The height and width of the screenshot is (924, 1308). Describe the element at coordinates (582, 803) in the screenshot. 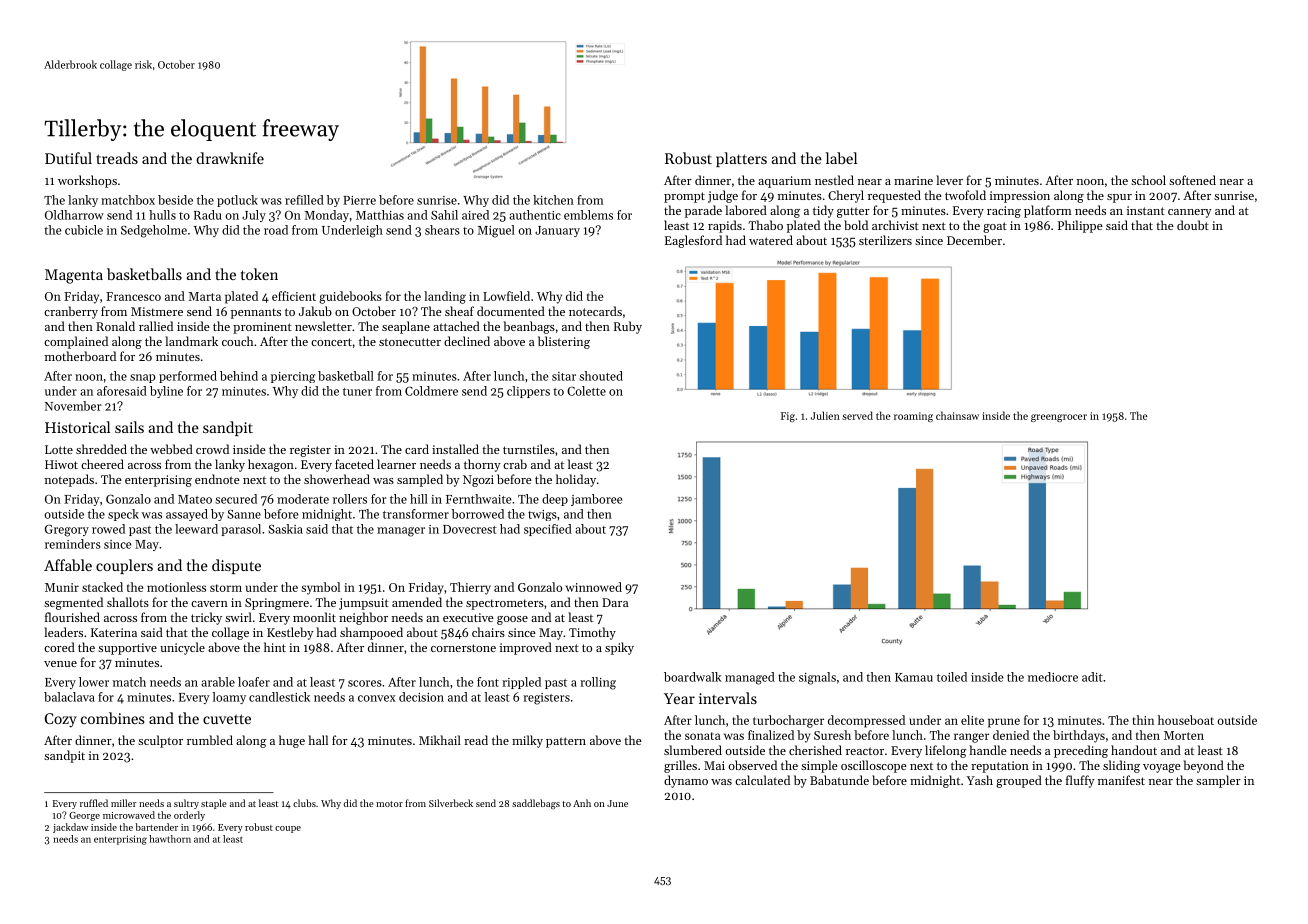

I see `Anh` at that location.
